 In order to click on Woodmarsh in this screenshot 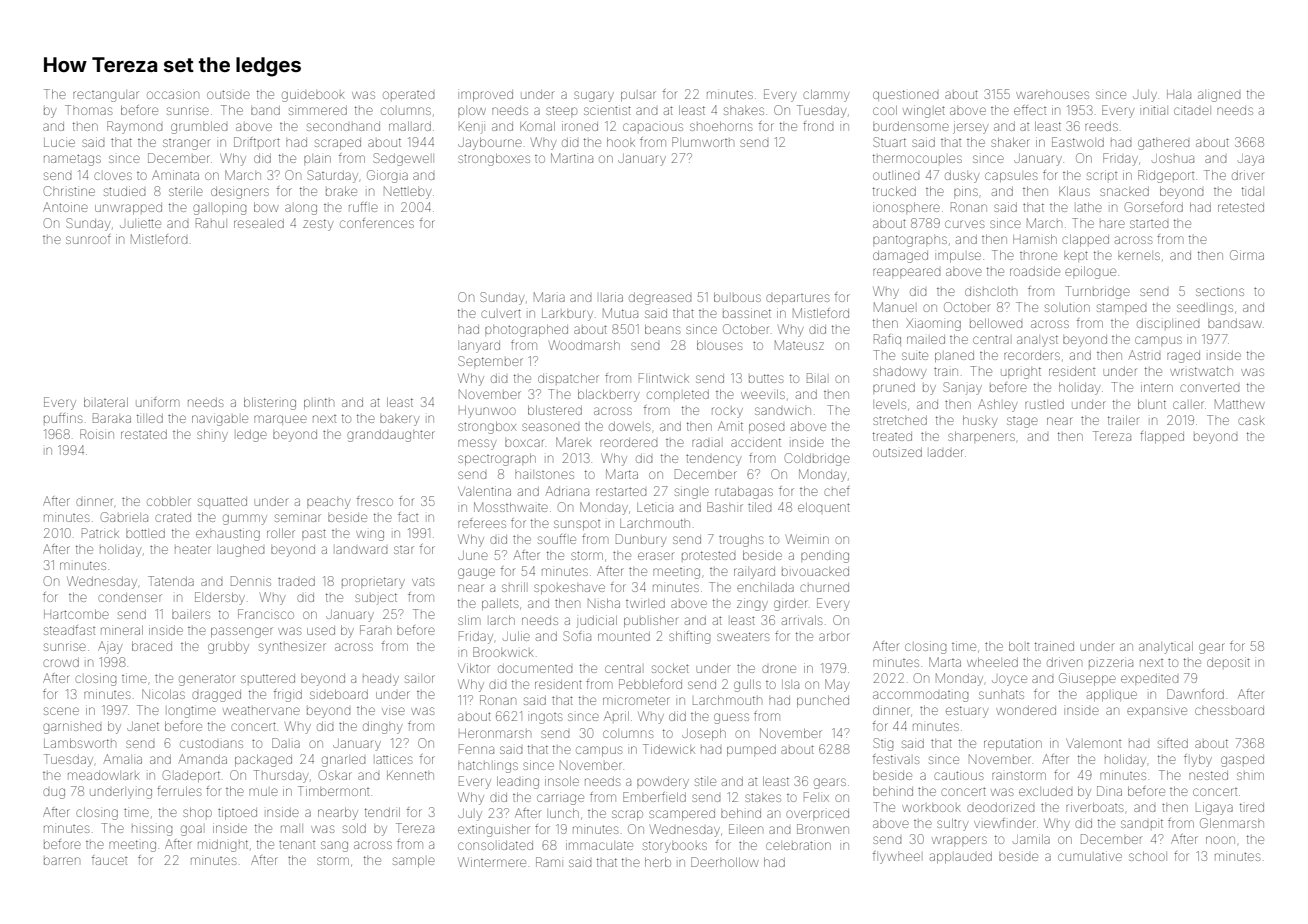, I will do `click(584, 345)`.
